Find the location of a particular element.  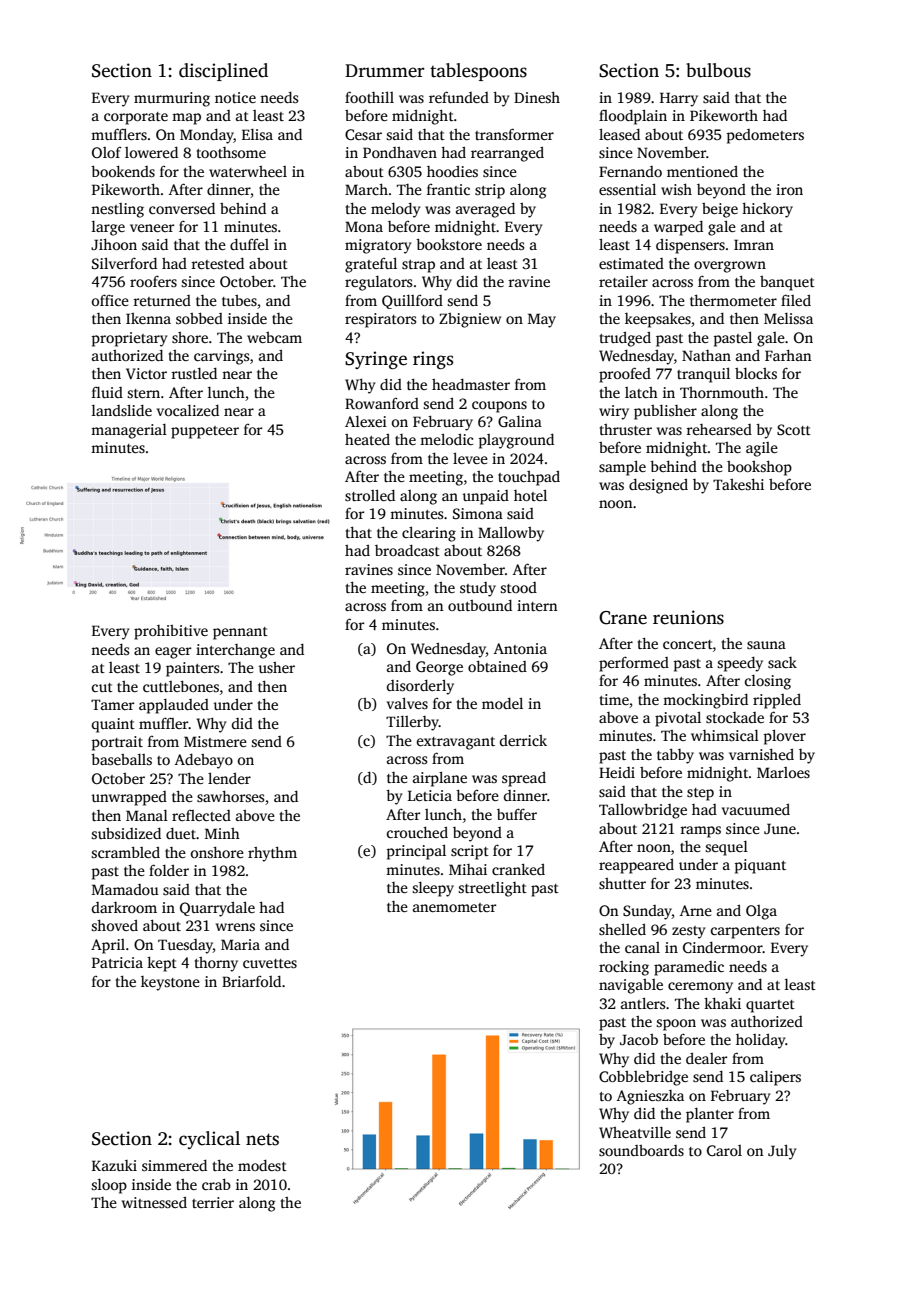

Alexei is located at coordinates (366, 421).
